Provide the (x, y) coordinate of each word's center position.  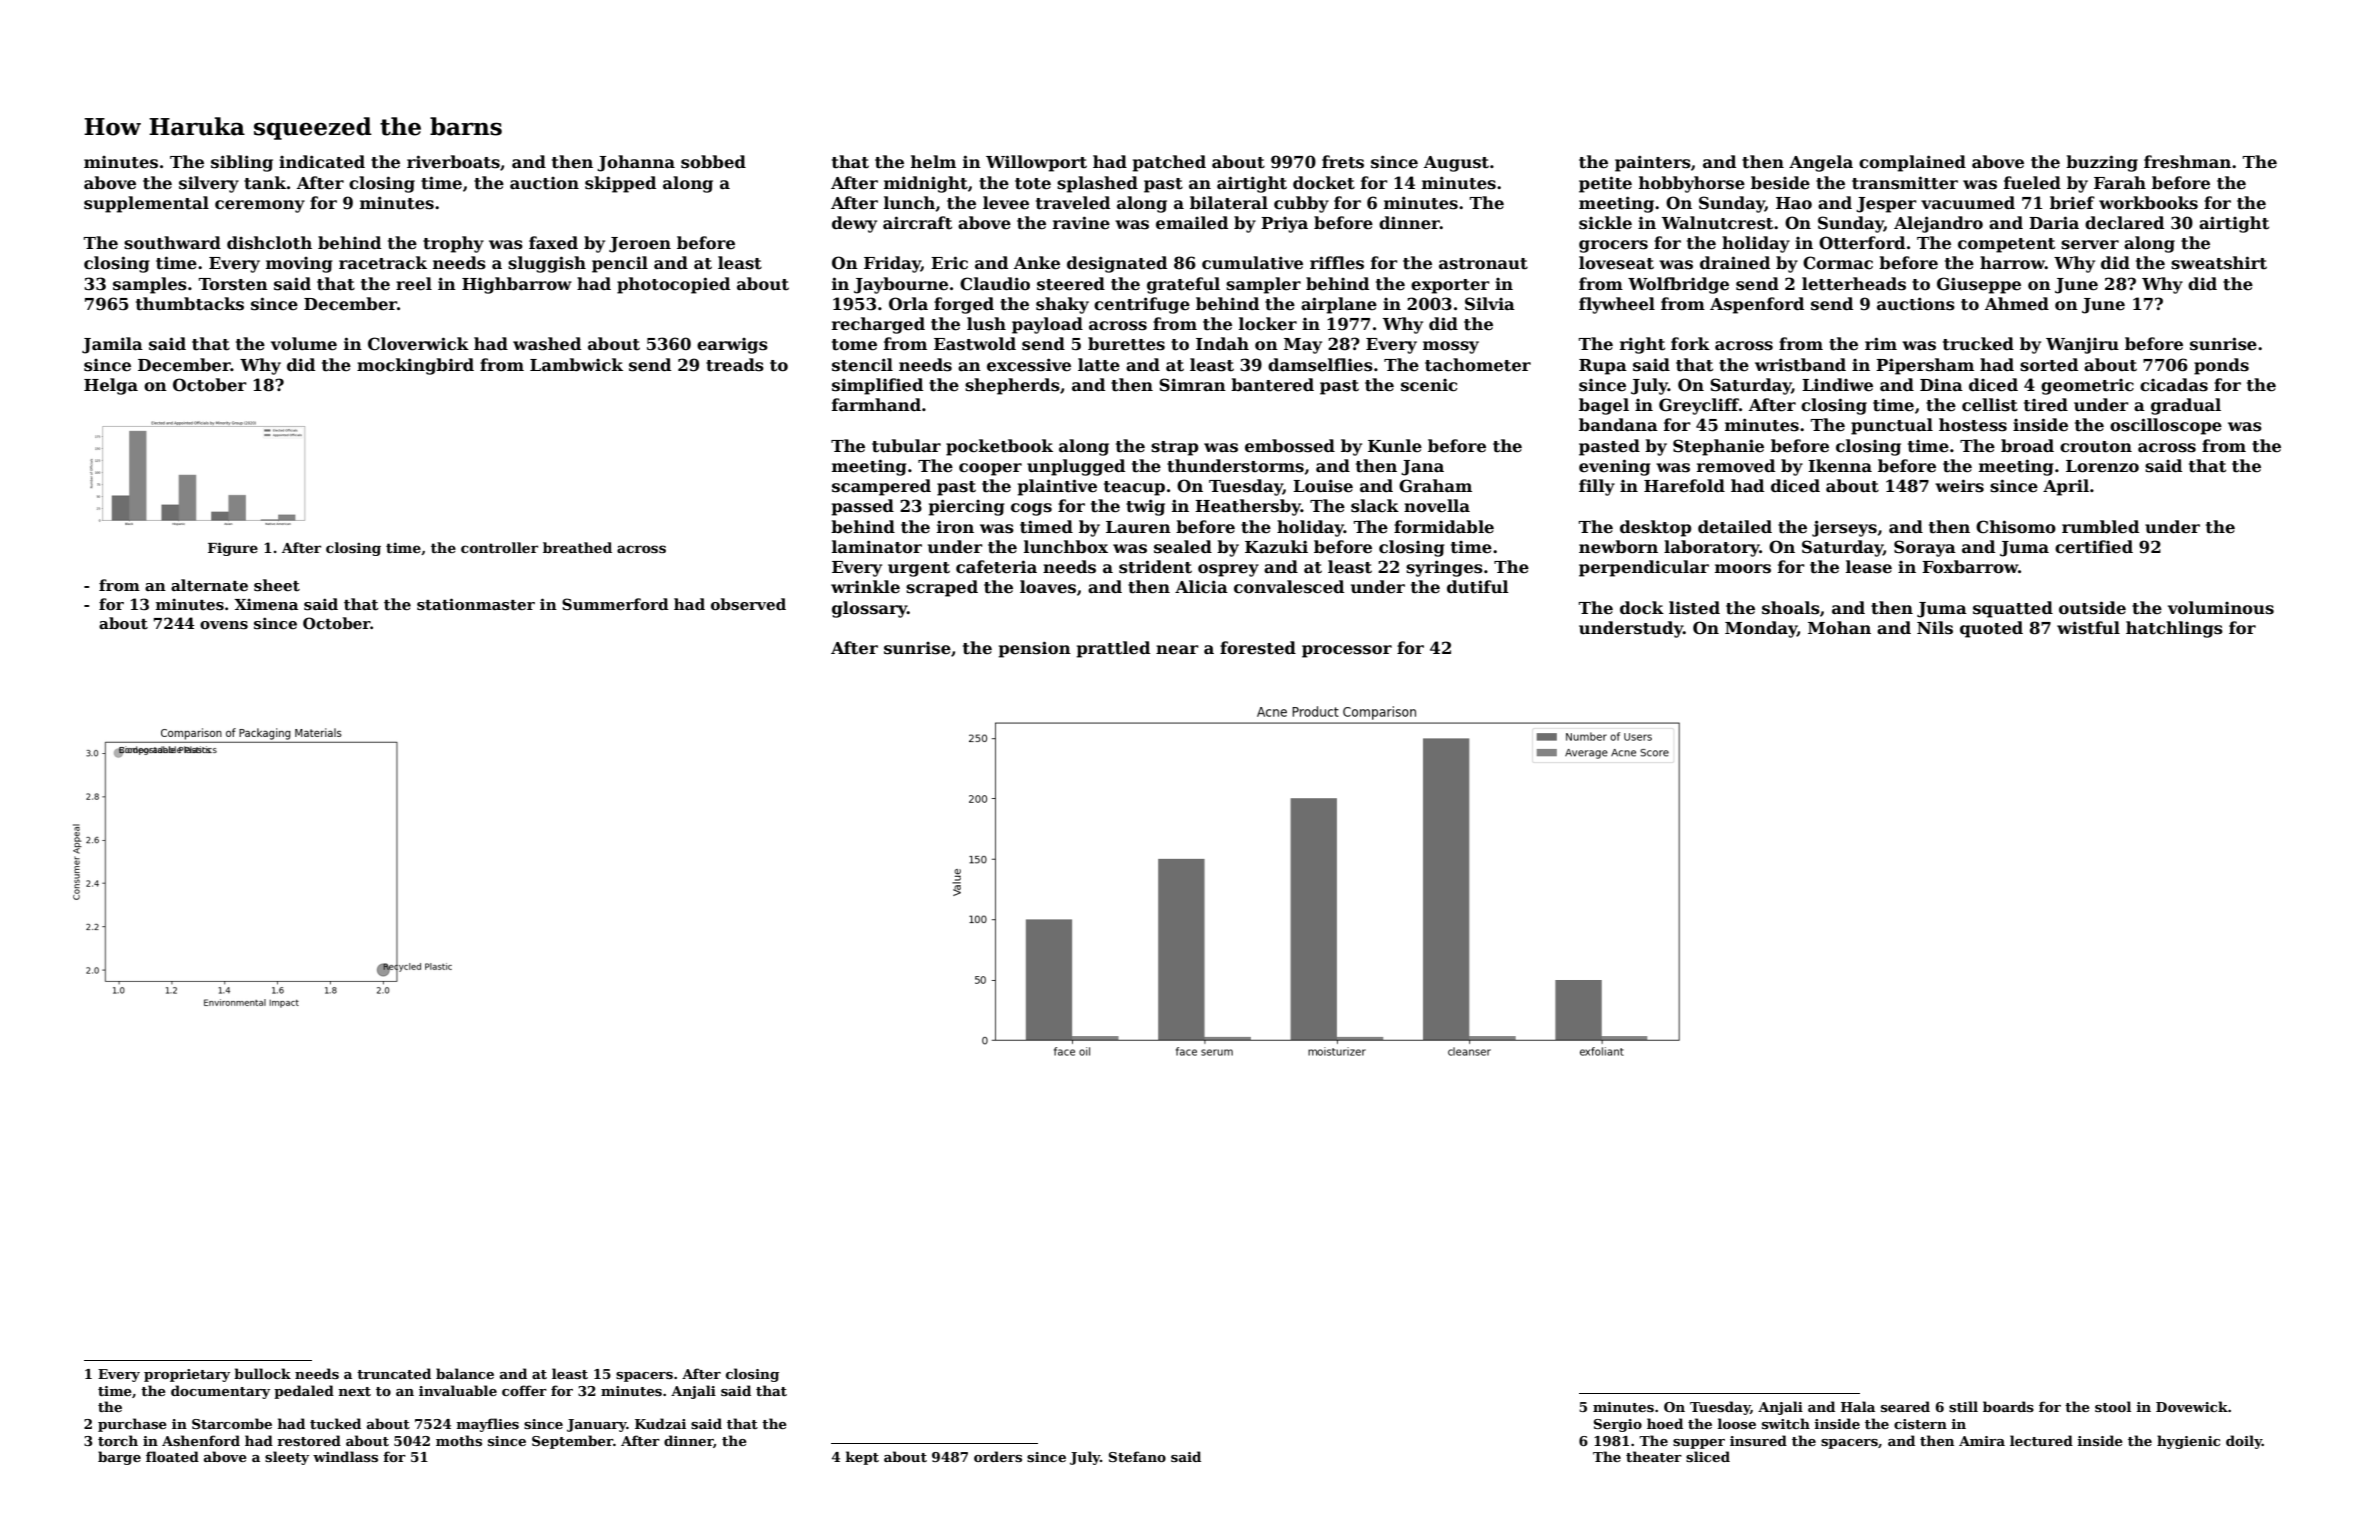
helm (933, 162)
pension (1035, 649)
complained (1912, 163)
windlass (345, 1456)
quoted (1991, 629)
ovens (224, 625)
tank (265, 183)
